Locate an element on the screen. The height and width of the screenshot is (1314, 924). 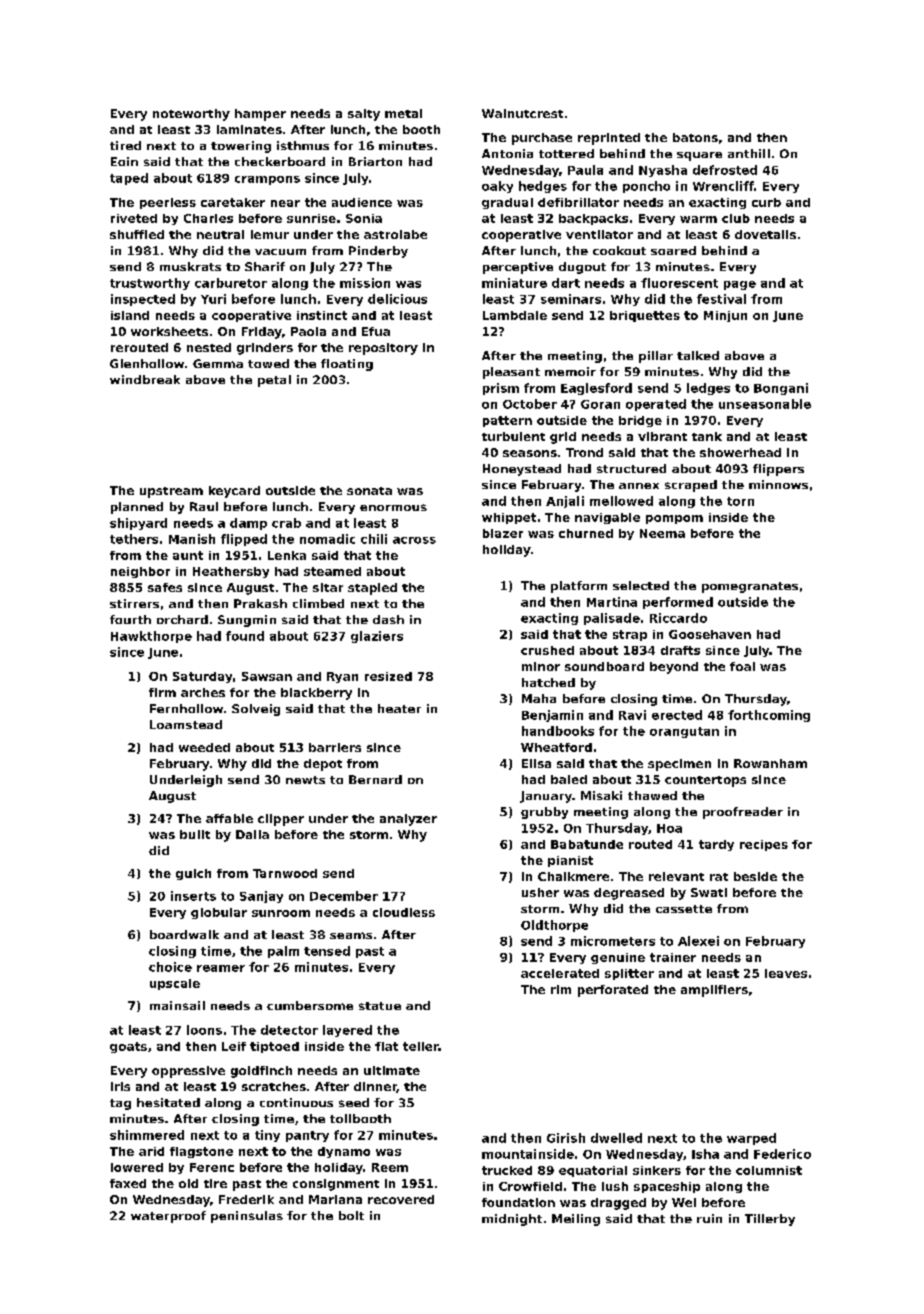
Lambdale is located at coordinates (515, 315).
